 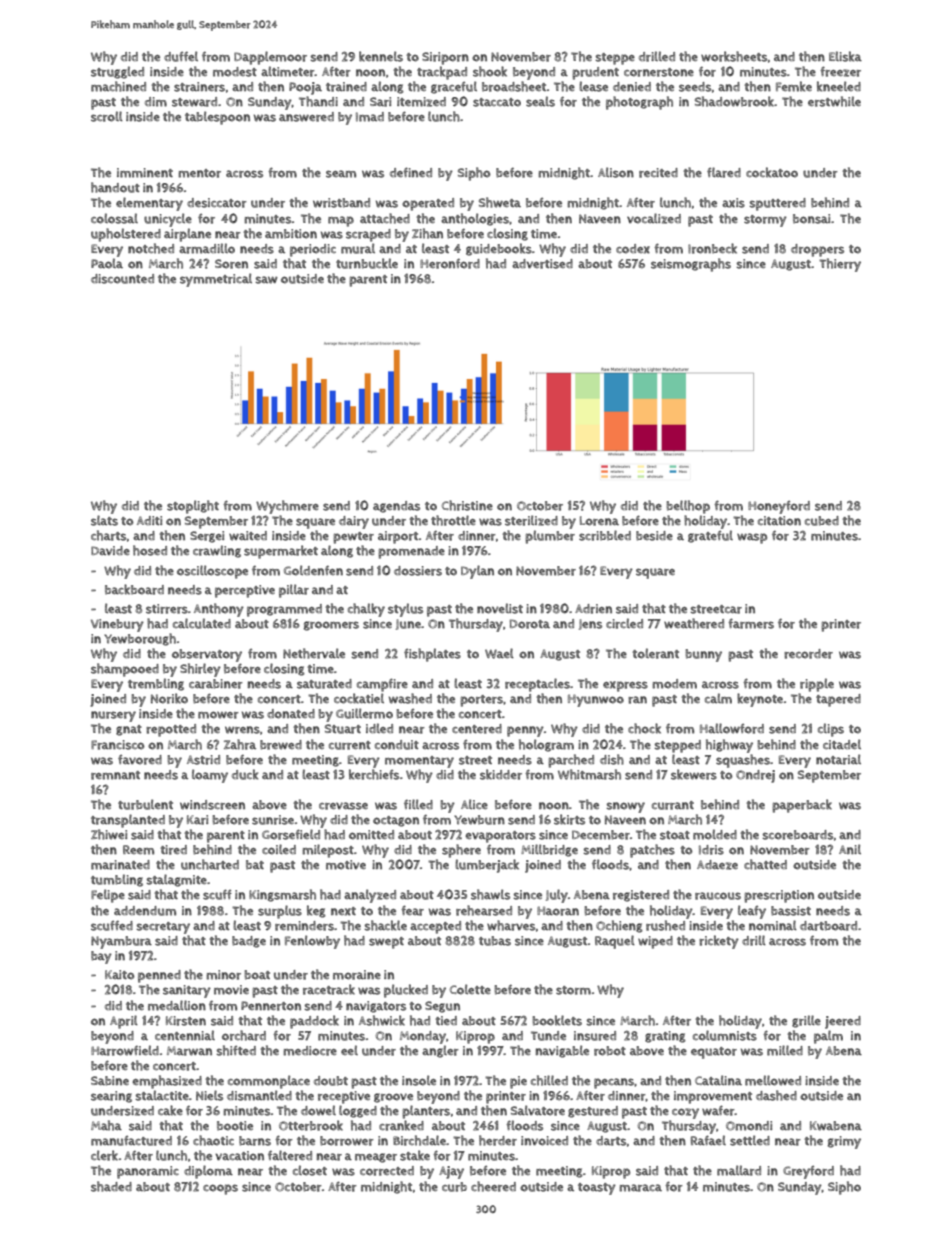 What do you see at coordinates (808, 654) in the document?
I see `recorder` at bounding box center [808, 654].
